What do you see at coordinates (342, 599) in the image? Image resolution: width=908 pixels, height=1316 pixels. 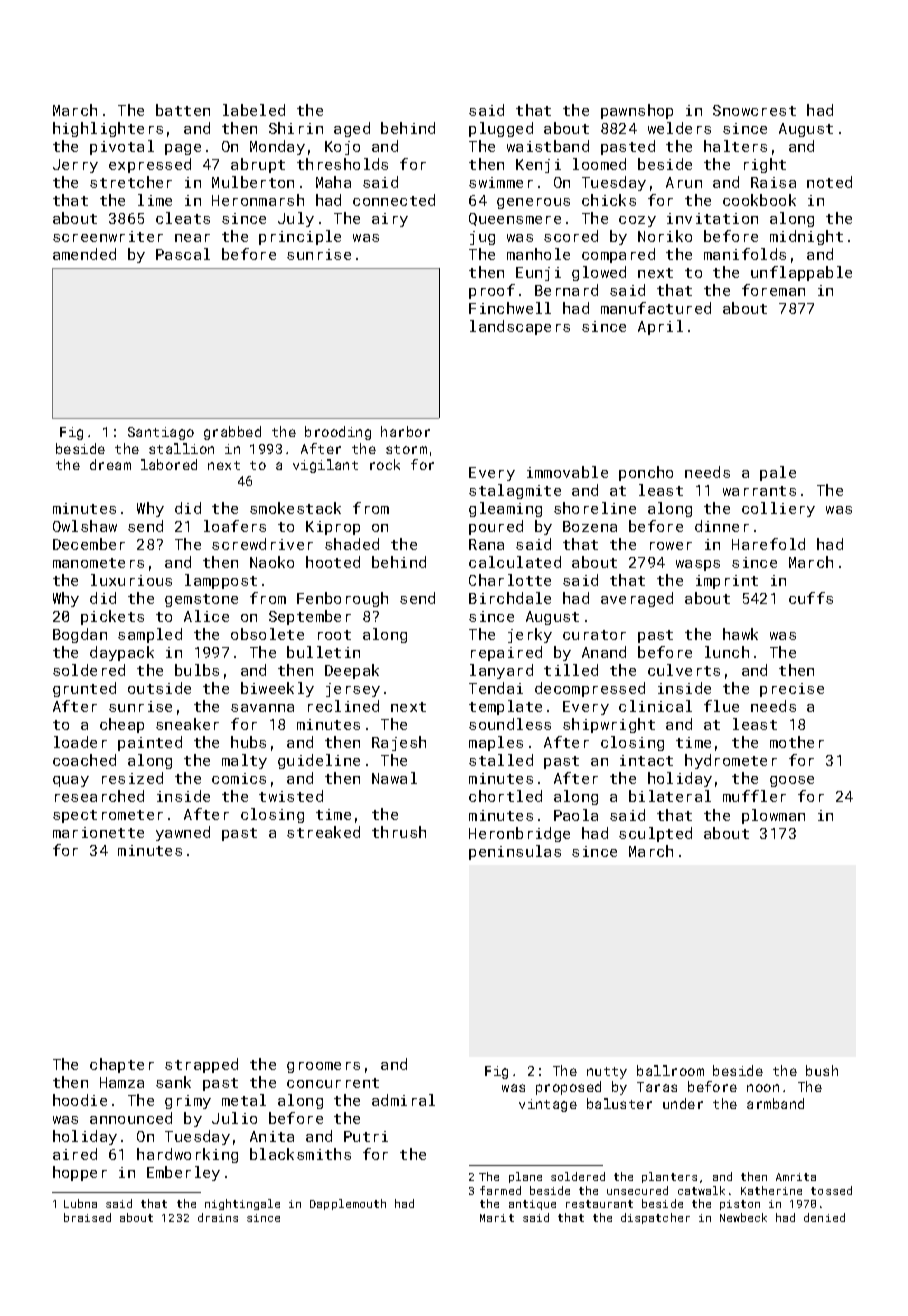 I see `Fenborough` at bounding box center [342, 599].
